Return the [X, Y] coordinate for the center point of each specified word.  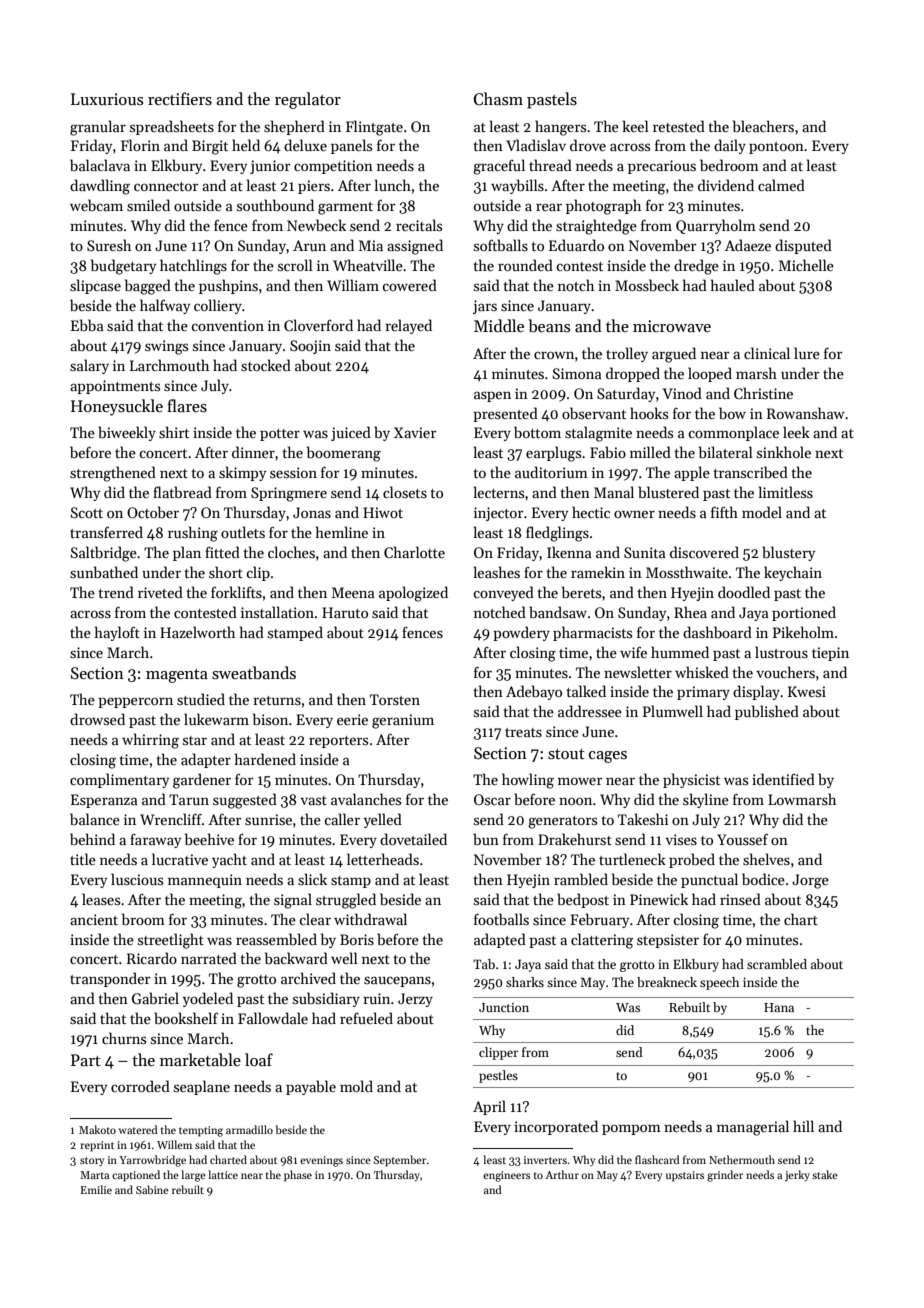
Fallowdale [273, 1018]
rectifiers [180, 99]
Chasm [498, 99]
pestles [498, 1076]
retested [679, 126]
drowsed [97, 719]
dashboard [717, 632]
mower [580, 781]
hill [803, 1126]
